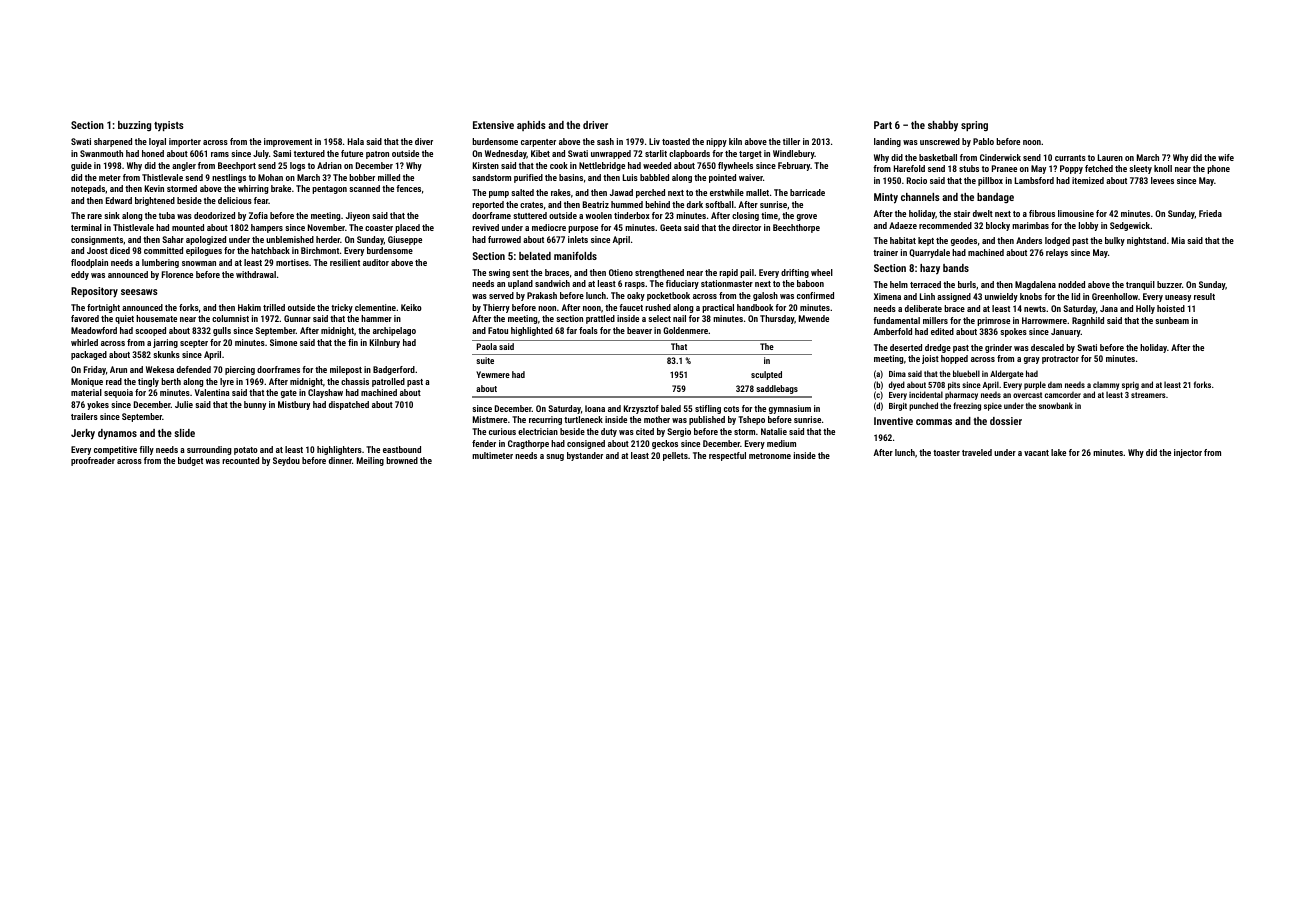 This screenshot has height=924, width=1308. I want to click on deodorized, so click(214, 215).
